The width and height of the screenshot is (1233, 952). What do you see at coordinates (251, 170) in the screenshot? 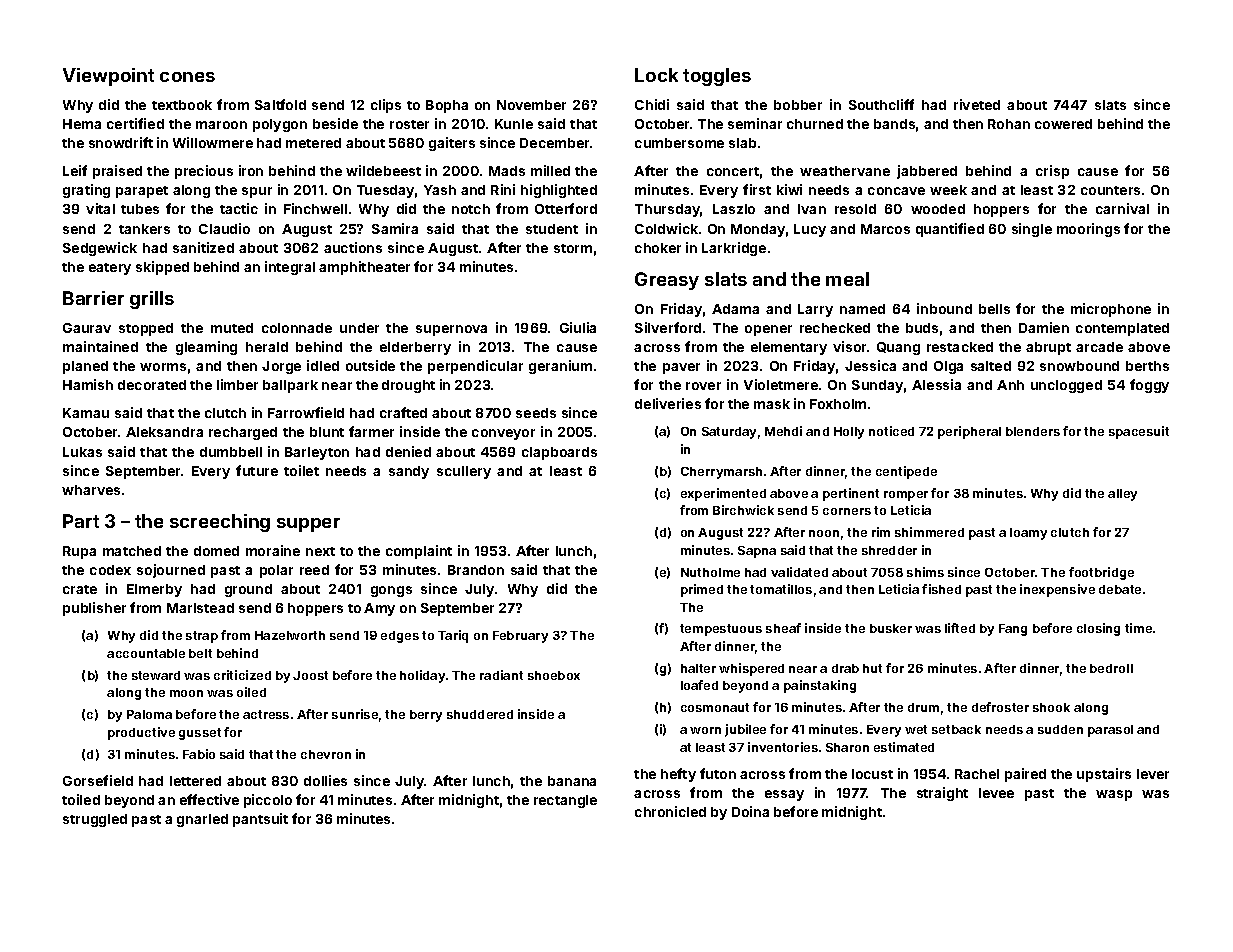
I see `iron` at bounding box center [251, 170].
